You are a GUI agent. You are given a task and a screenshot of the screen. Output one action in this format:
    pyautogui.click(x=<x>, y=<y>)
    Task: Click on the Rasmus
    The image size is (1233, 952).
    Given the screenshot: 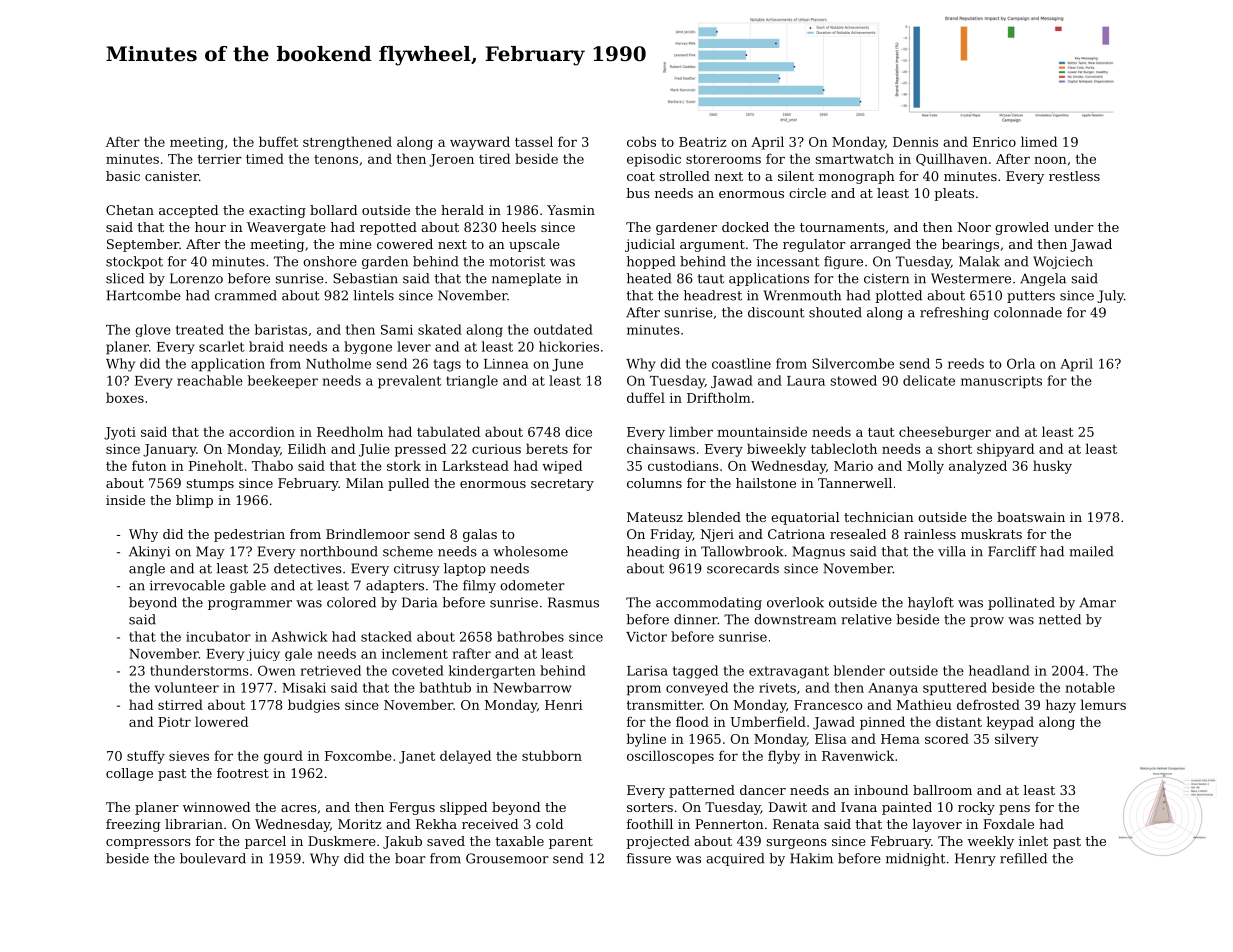 What is the action you would take?
    pyautogui.click(x=573, y=602)
